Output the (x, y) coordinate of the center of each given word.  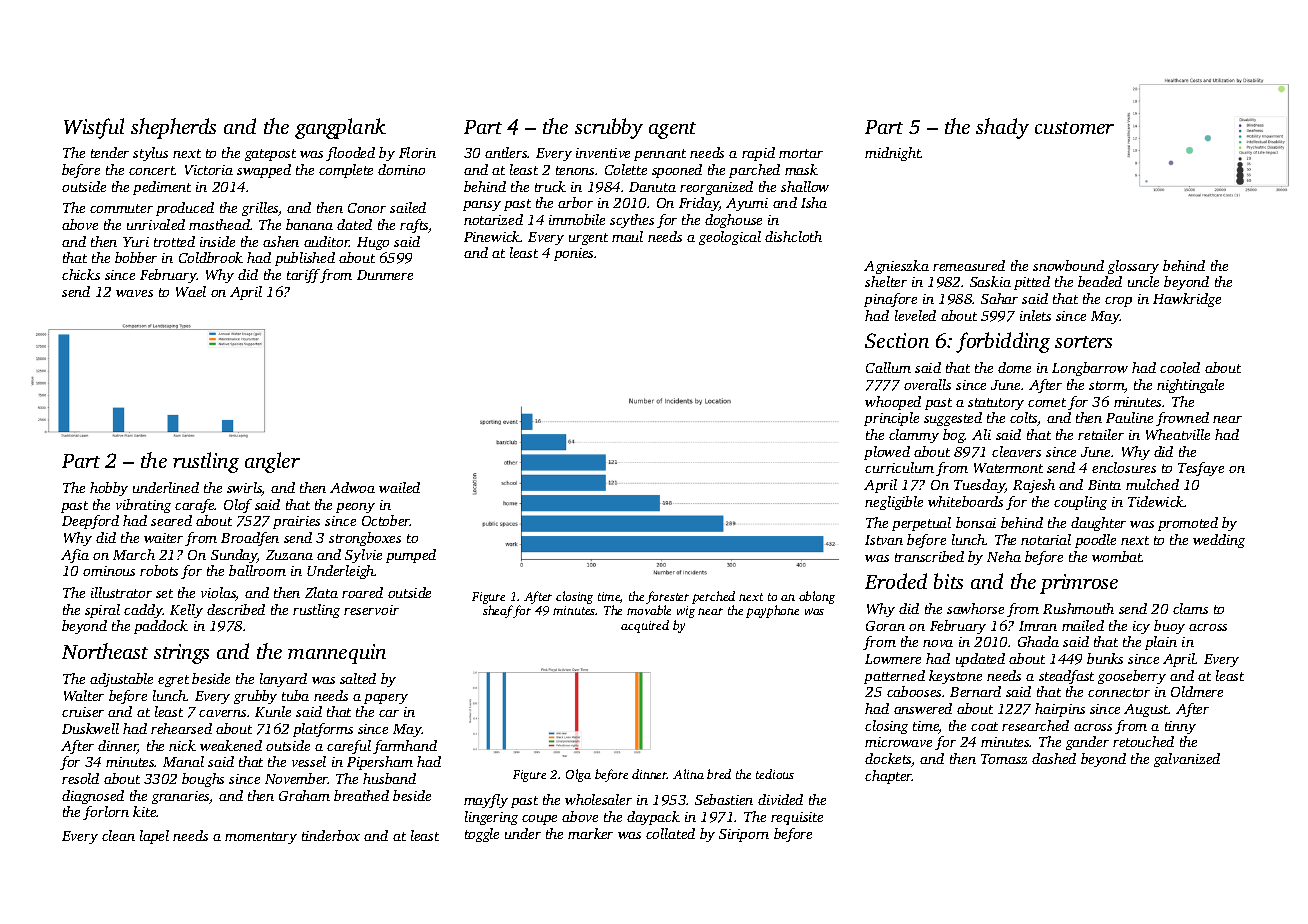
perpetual (921, 524)
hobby (109, 489)
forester (667, 597)
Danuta (652, 187)
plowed (887, 453)
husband (389, 778)
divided (780, 799)
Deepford (90, 522)
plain (1161, 643)
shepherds (173, 128)
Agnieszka (896, 267)
